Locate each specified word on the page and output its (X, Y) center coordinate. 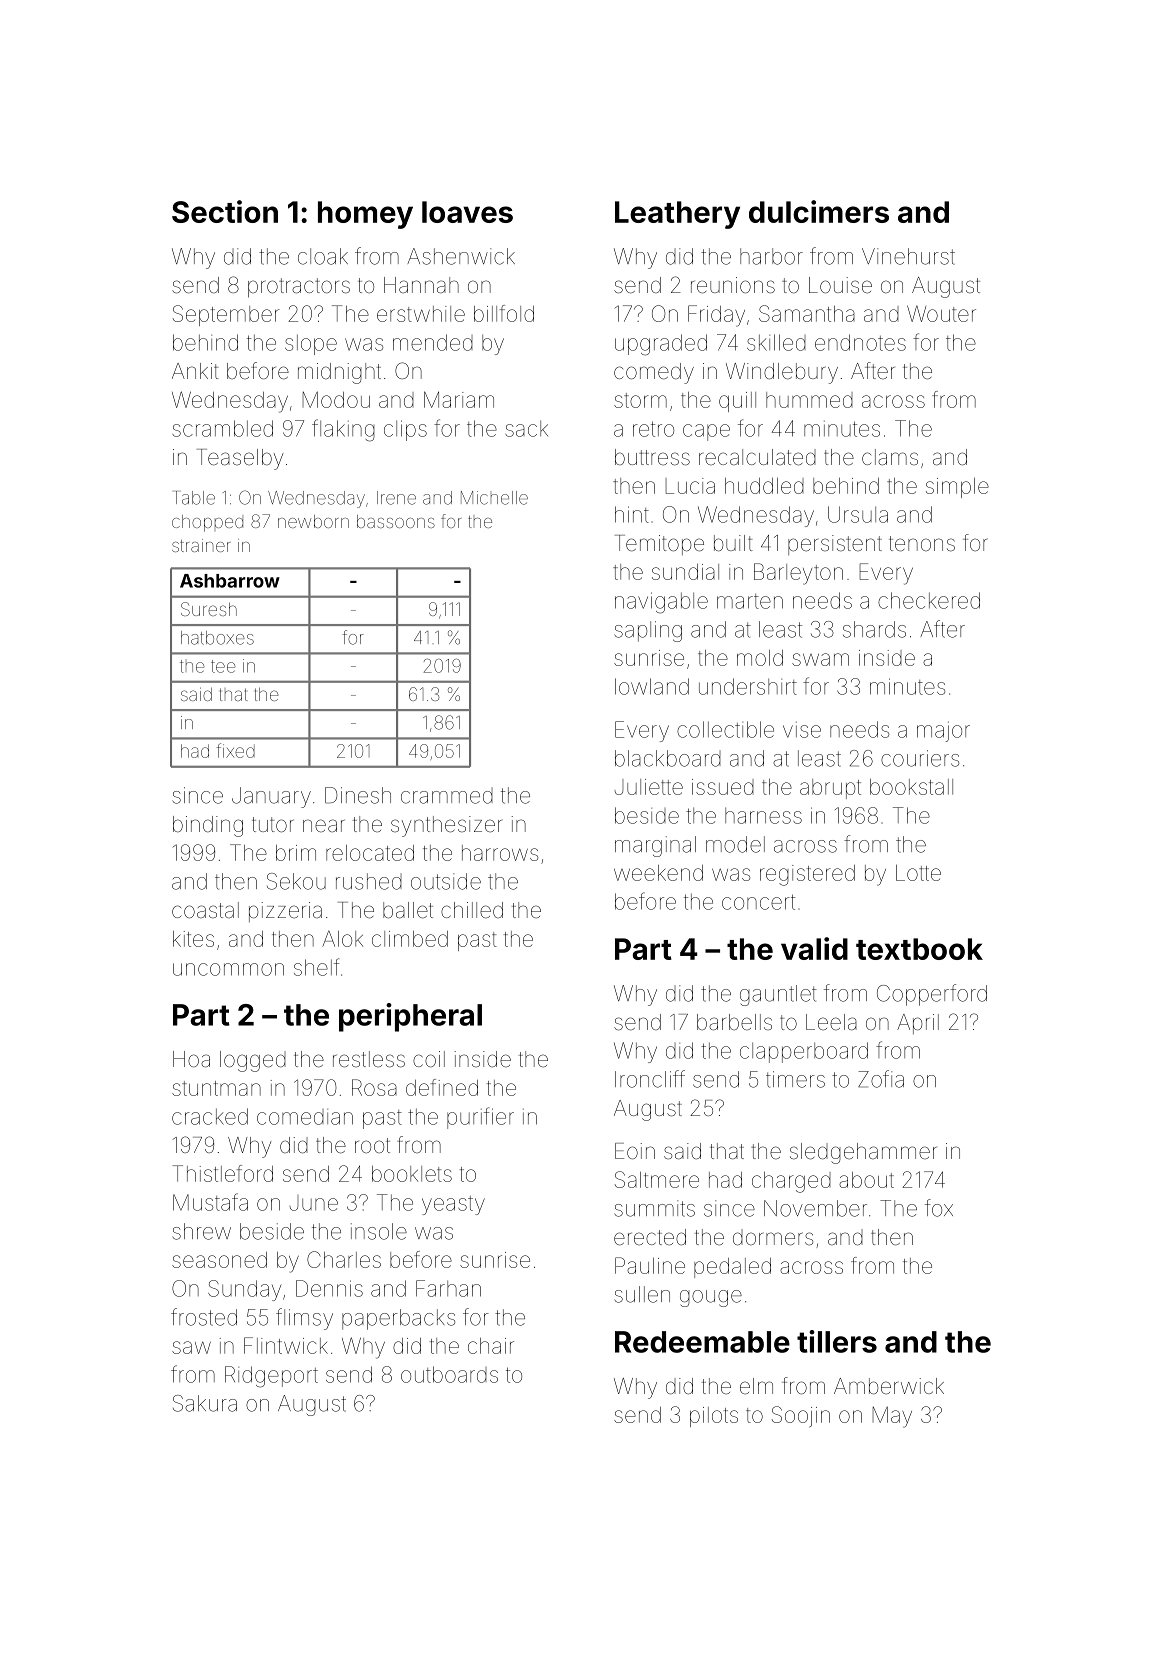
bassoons (396, 521)
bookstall (911, 787)
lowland (652, 686)
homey (365, 215)
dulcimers (819, 211)
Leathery (677, 215)
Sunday (244, 1290)
